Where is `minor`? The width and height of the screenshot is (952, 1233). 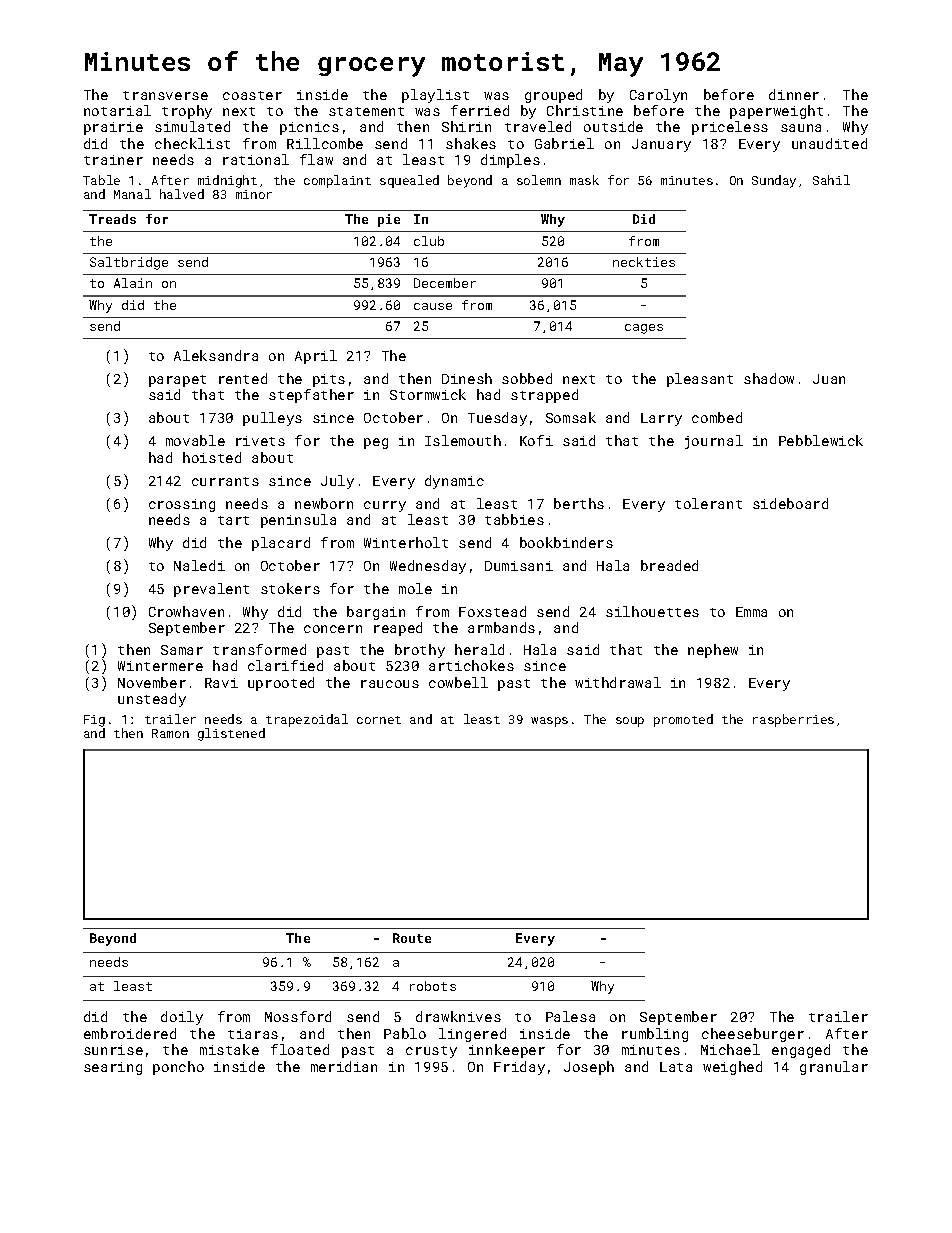 minor is located at coordinates (254, 194).
